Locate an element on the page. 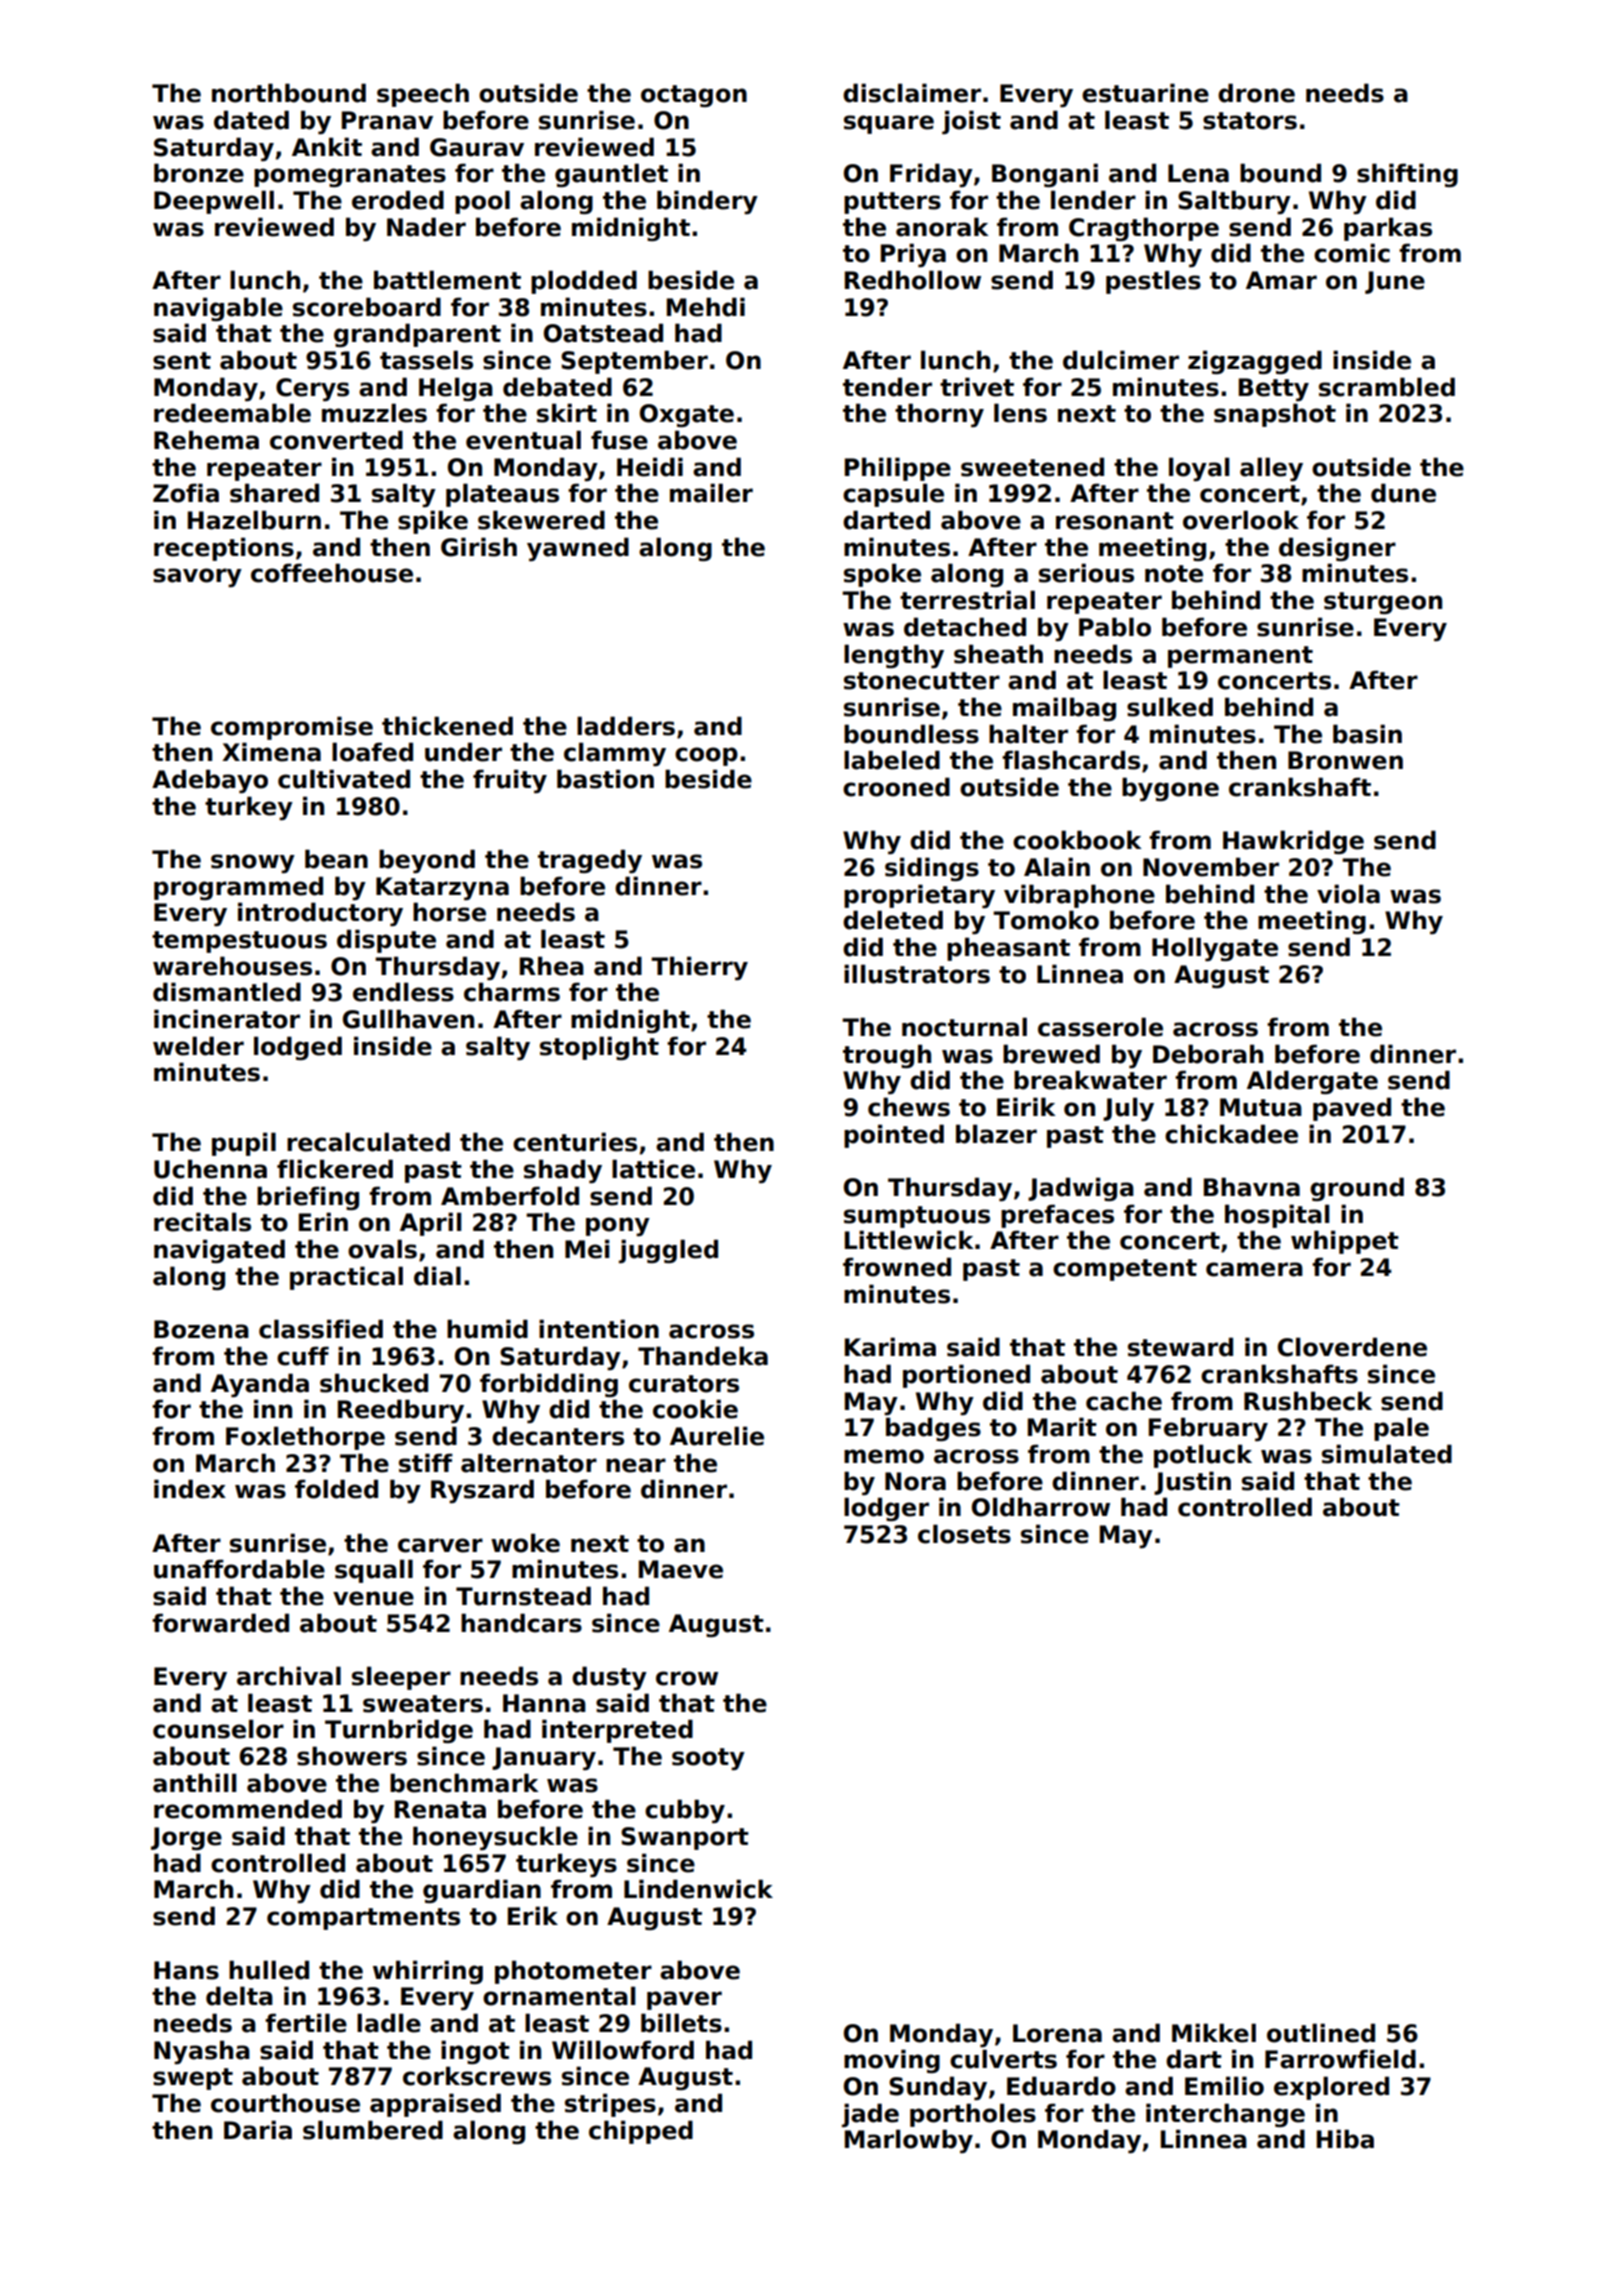 The image size is (1620, 2292). shucked is located at coordinates (374, 1383).
